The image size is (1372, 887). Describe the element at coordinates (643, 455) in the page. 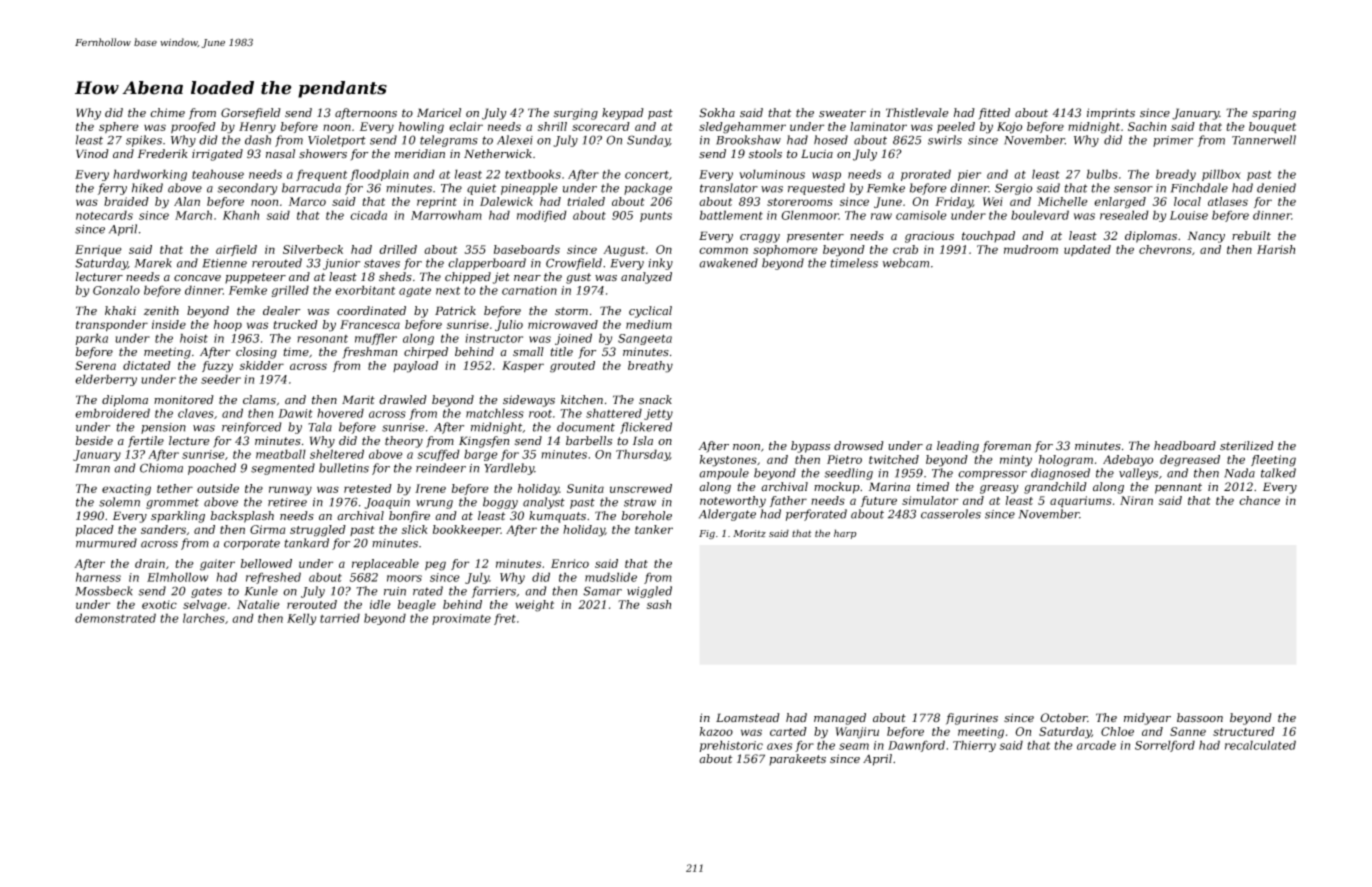

I see `Thursday` at that location.
